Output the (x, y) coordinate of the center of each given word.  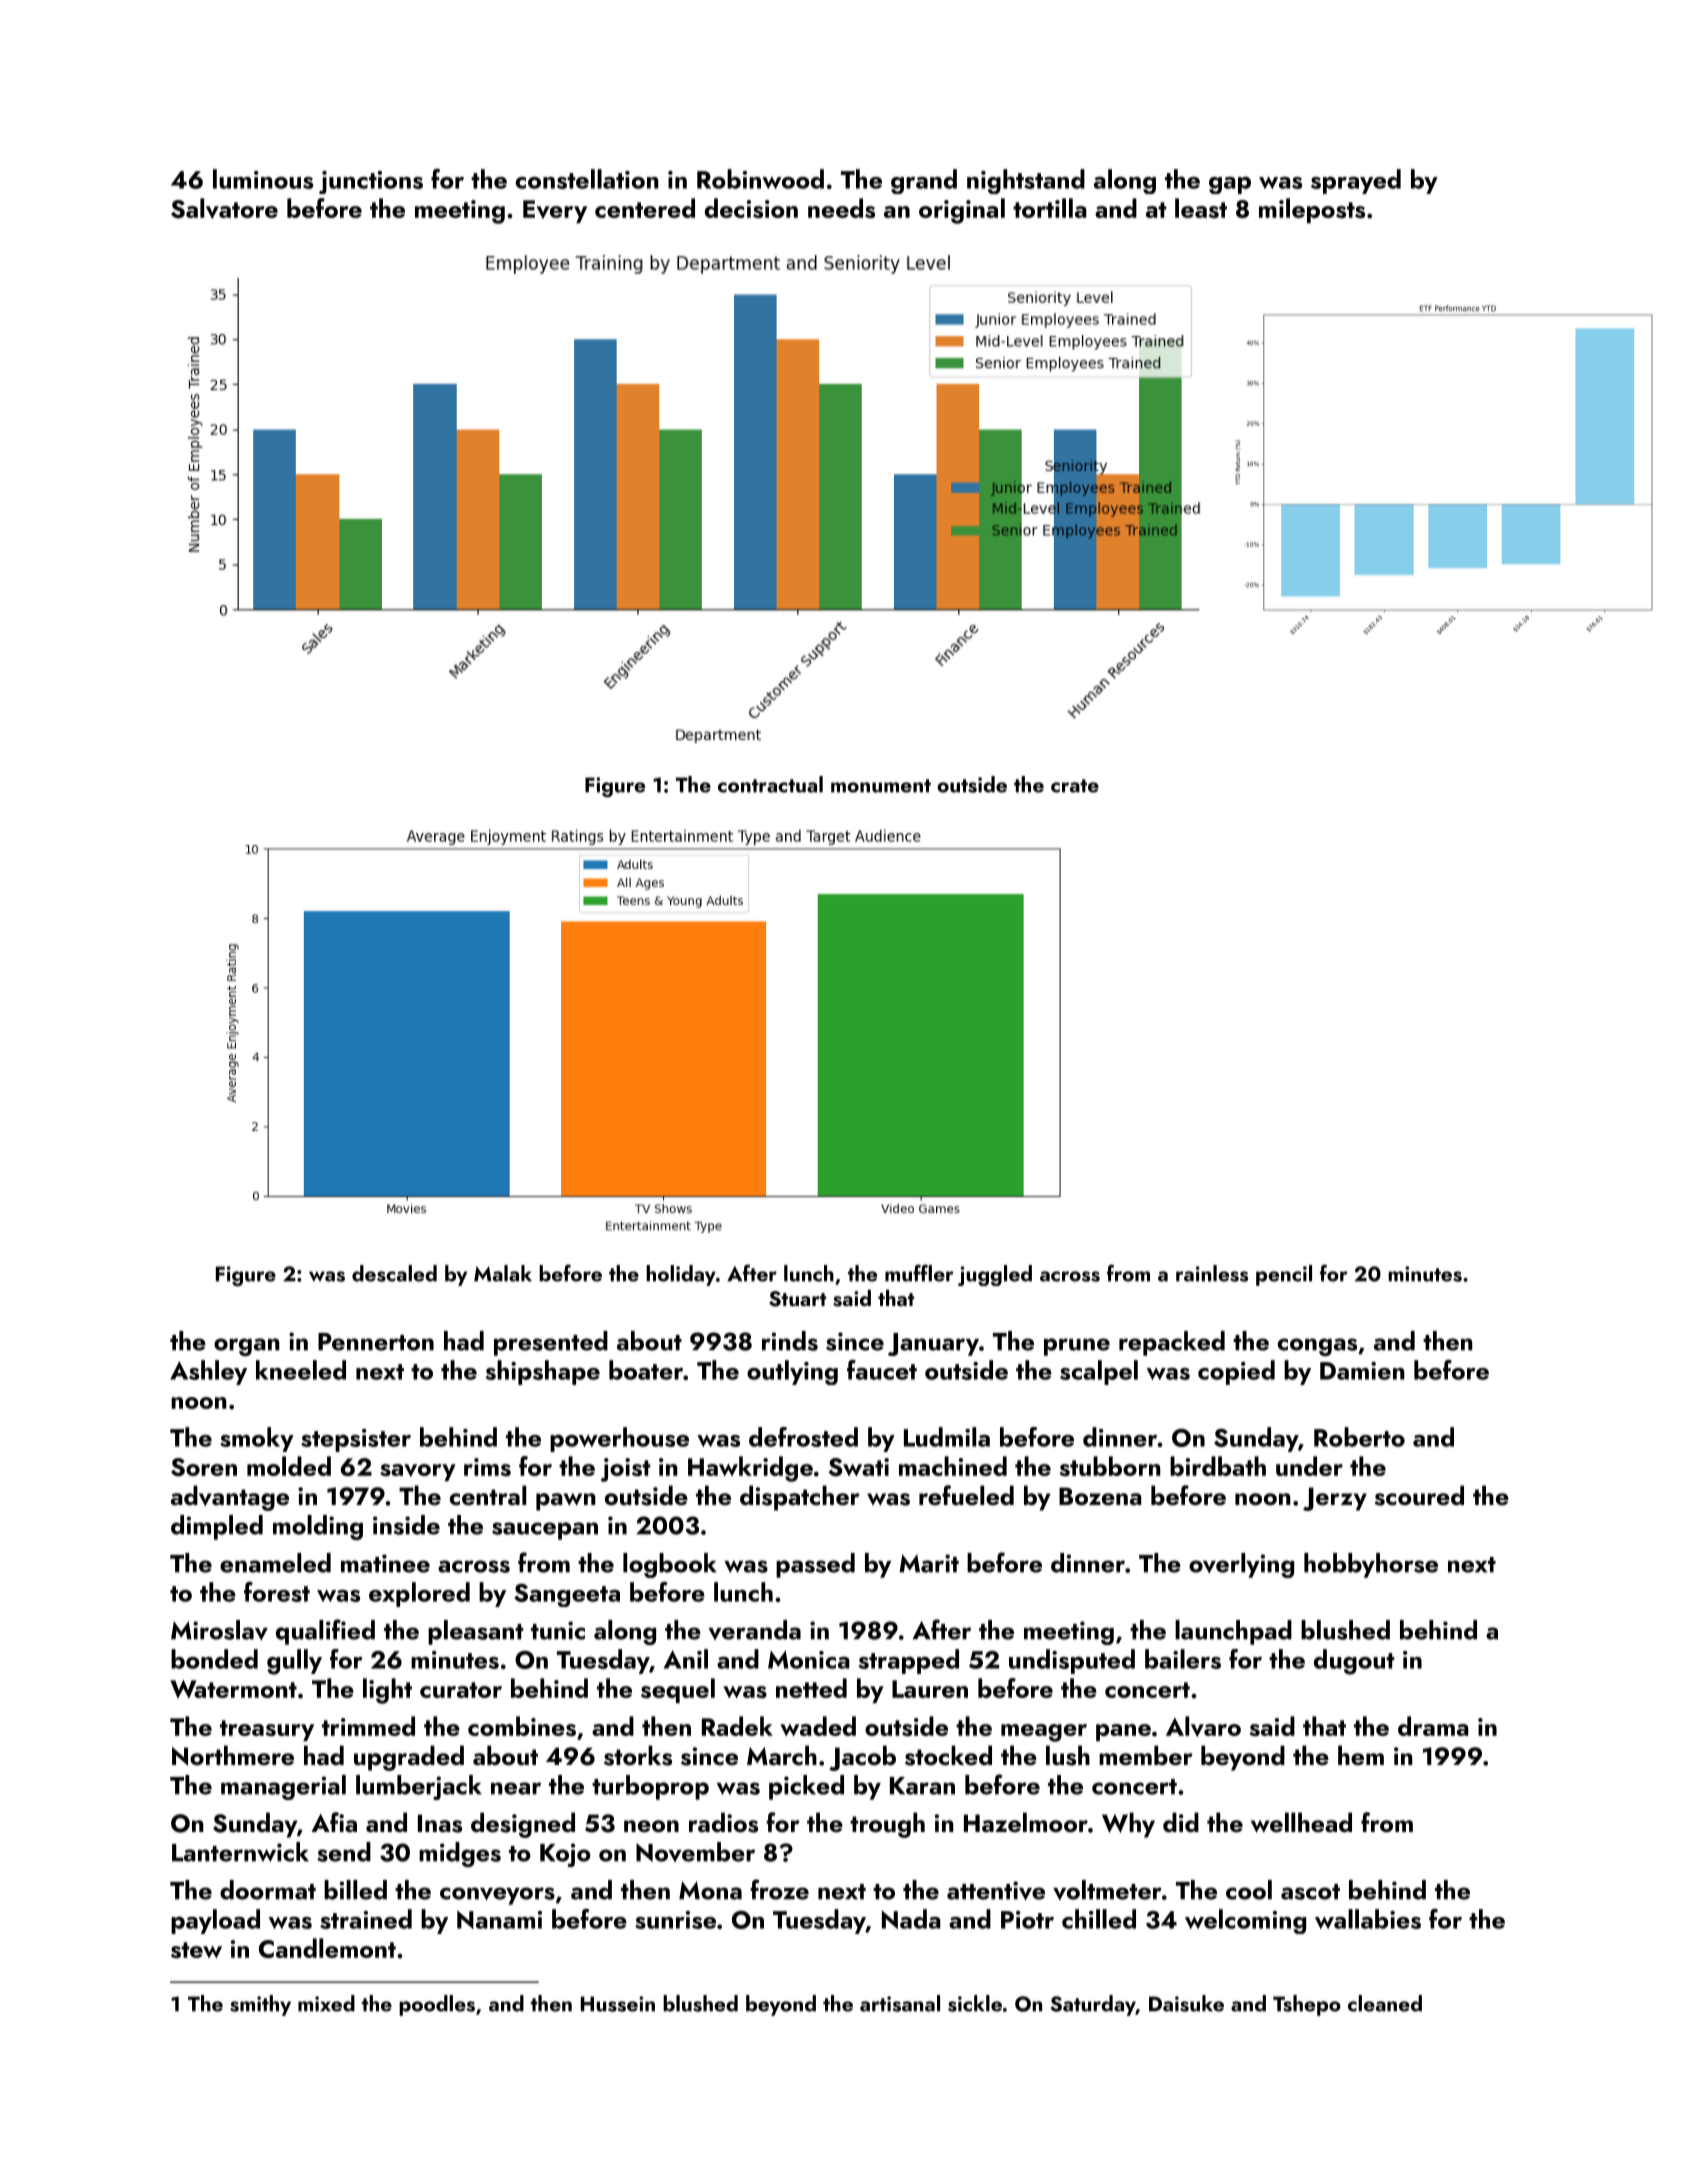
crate (1075, 786)
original (962, 211)
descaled (394, 1273)
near (516, 1788)
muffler (919, 1273)
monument (881, 786)
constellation (587, 179)
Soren (204, 1467)
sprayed (1356, 181)
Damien (1362, 1371)
